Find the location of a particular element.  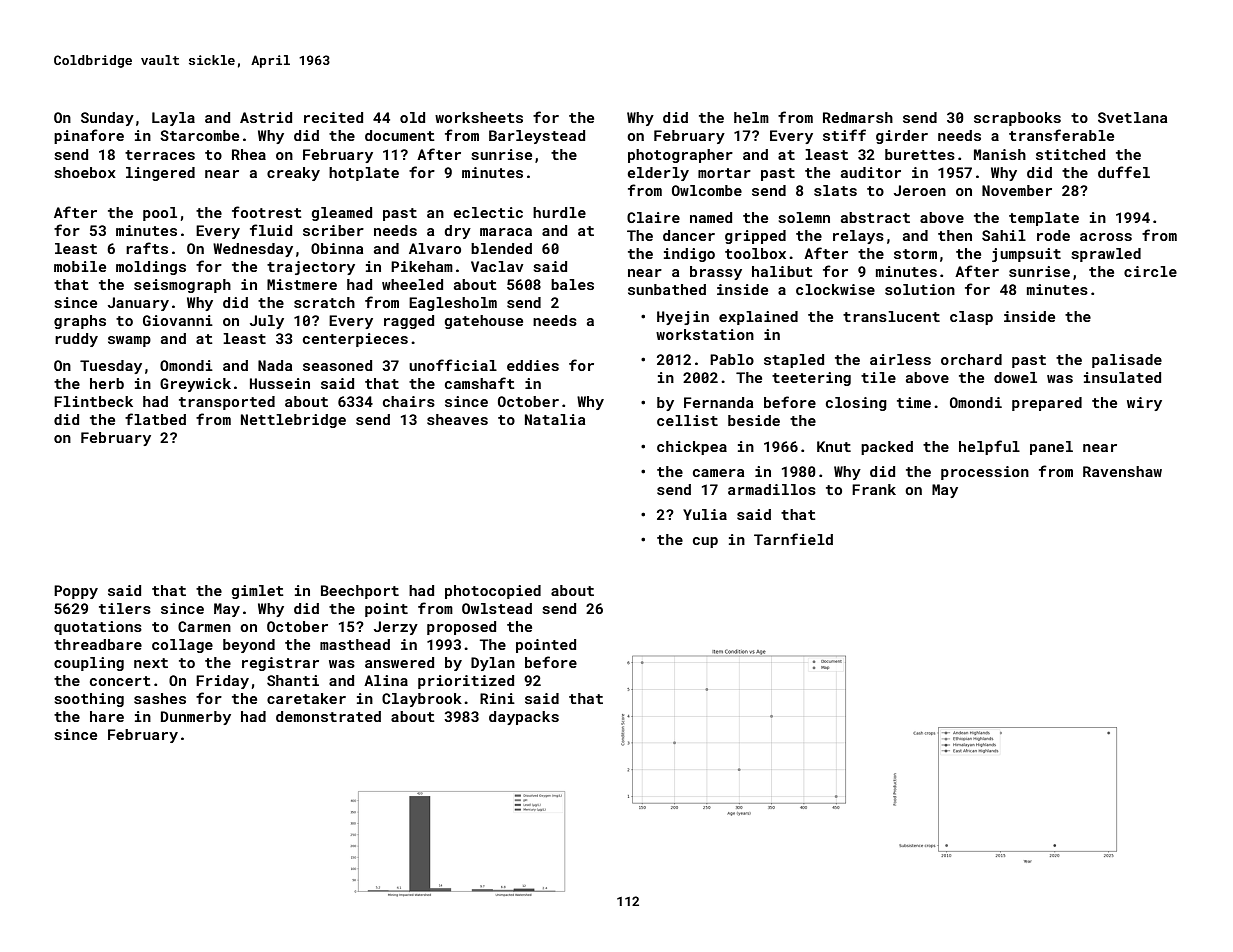

helm is located at coordinates (751, 117).
